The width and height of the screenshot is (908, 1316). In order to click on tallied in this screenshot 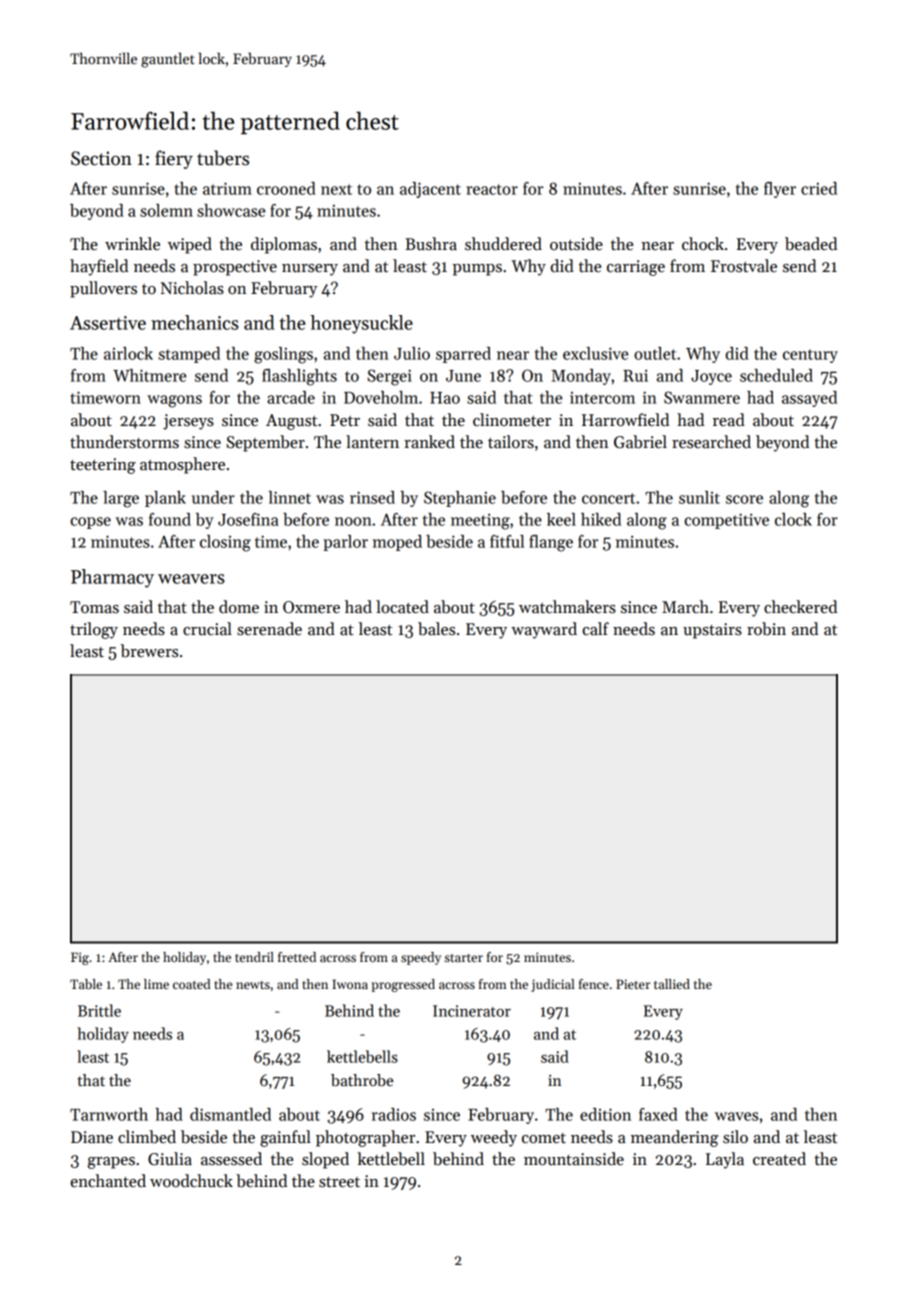, I will do `click(672, 984)`.
